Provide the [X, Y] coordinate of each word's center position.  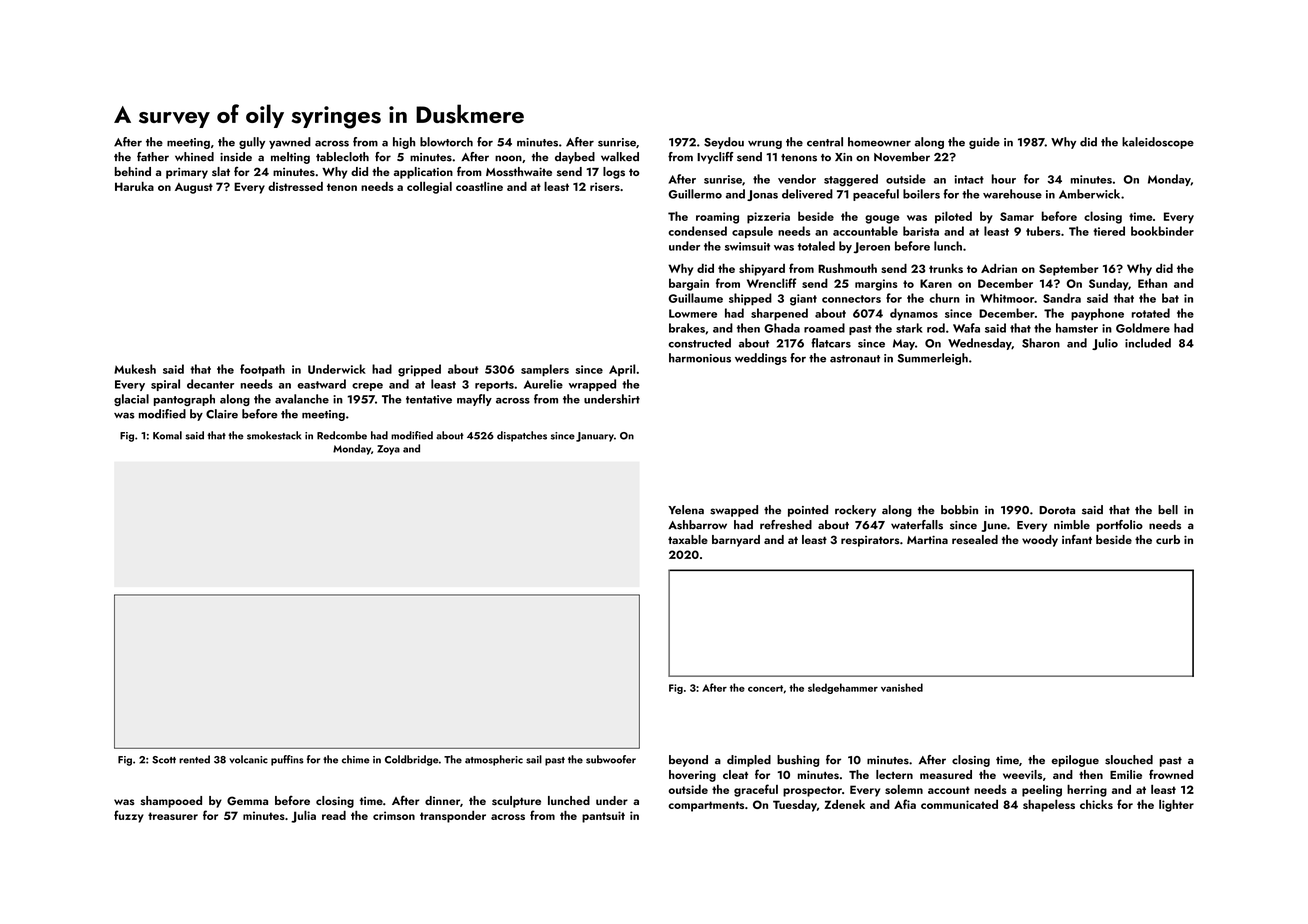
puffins [287, 760]
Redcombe [342, 435]
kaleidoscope [1158, 143]
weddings [761, 359]
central [825, 142]
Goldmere [1143, 328]
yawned [290, 143]
